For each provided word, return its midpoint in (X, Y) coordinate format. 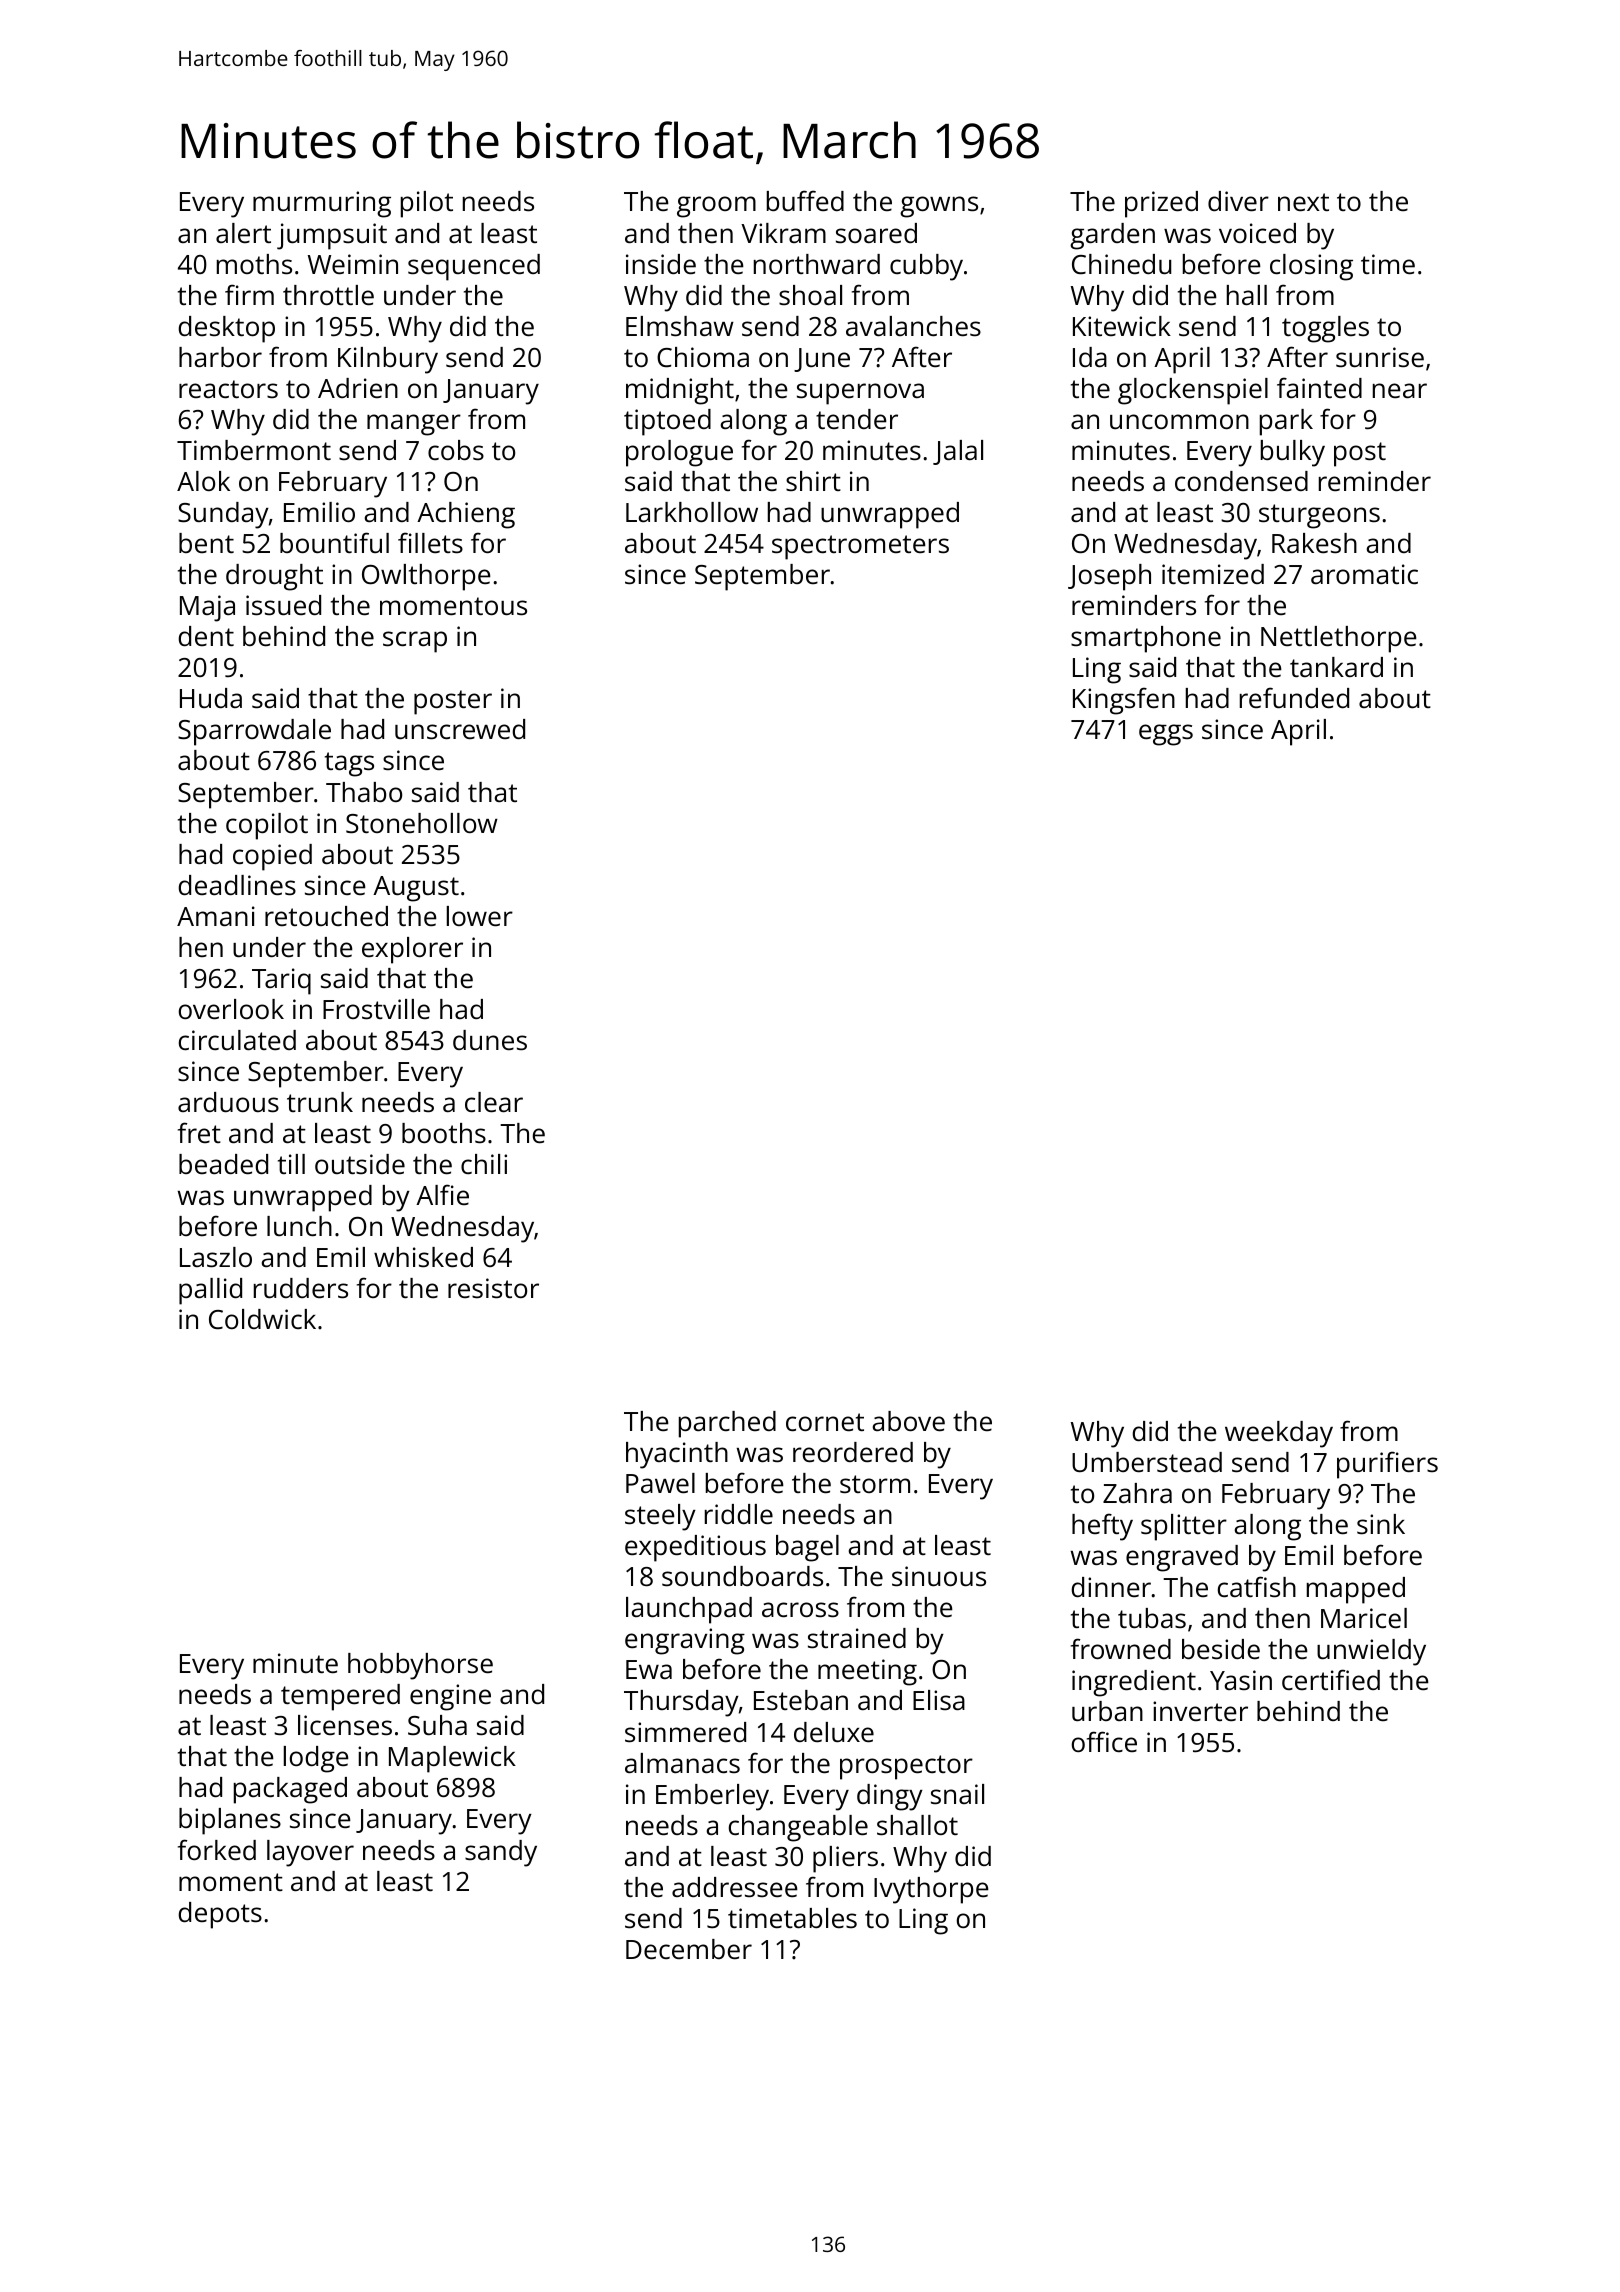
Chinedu (1121, 264)
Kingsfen (1124, 701)
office (1104, 1741)
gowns (939, 207)
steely (660, 1517)
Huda (211, 698)
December (689, 1949)
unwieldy (1371, 1652)
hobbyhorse (420, 1666)
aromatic (1364, 574)
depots (220, 1915)
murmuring (322, 204)
